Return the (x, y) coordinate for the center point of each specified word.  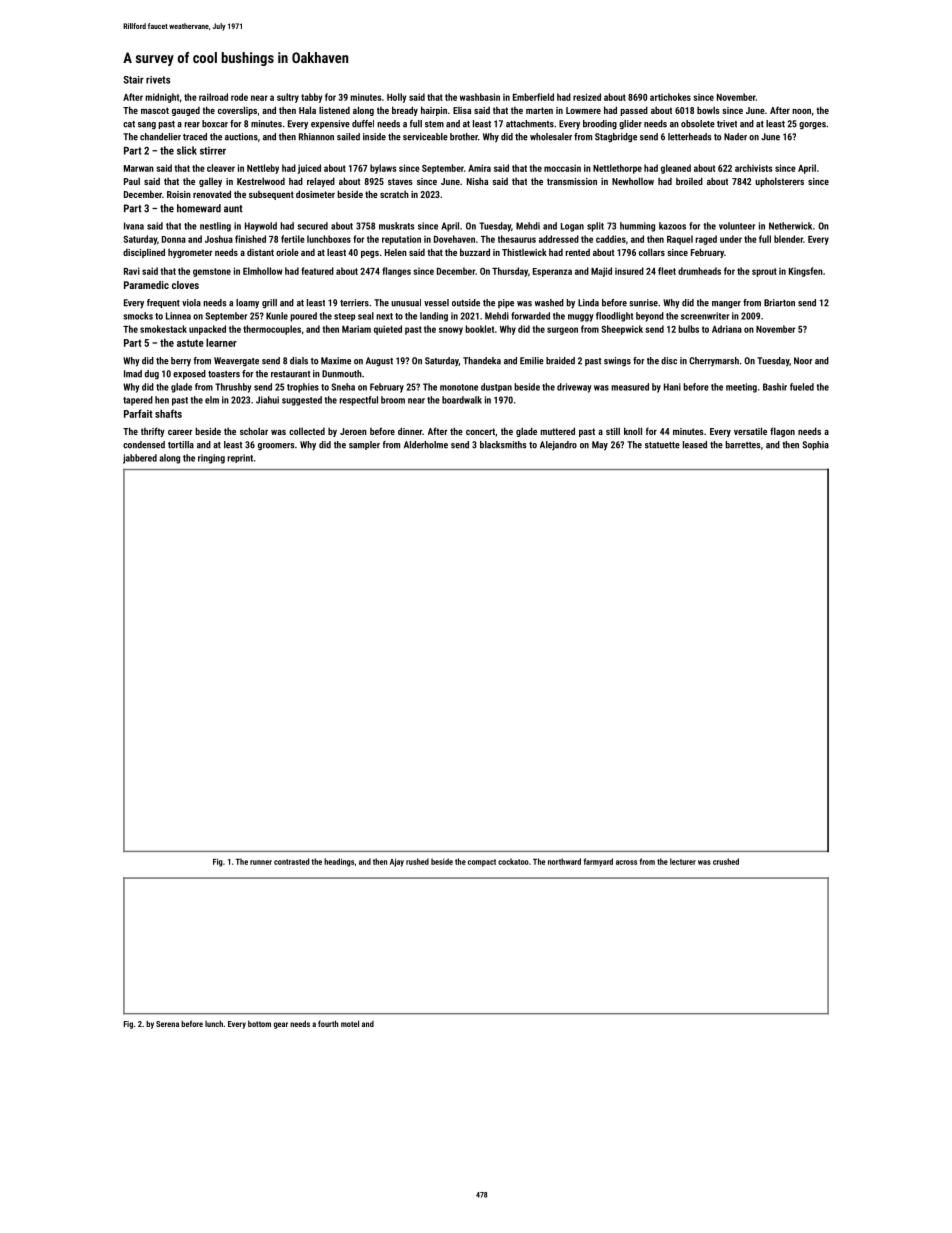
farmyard (598, 862)
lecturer (683, 861)
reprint (240, 458)
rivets (158, 80)
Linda (588, 303)
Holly (396, 98)
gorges (812, 126)
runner (261, 862)
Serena (167, 1024)
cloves (185, 285)
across (626, 862)
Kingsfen (806, 272)
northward (564, 861)
